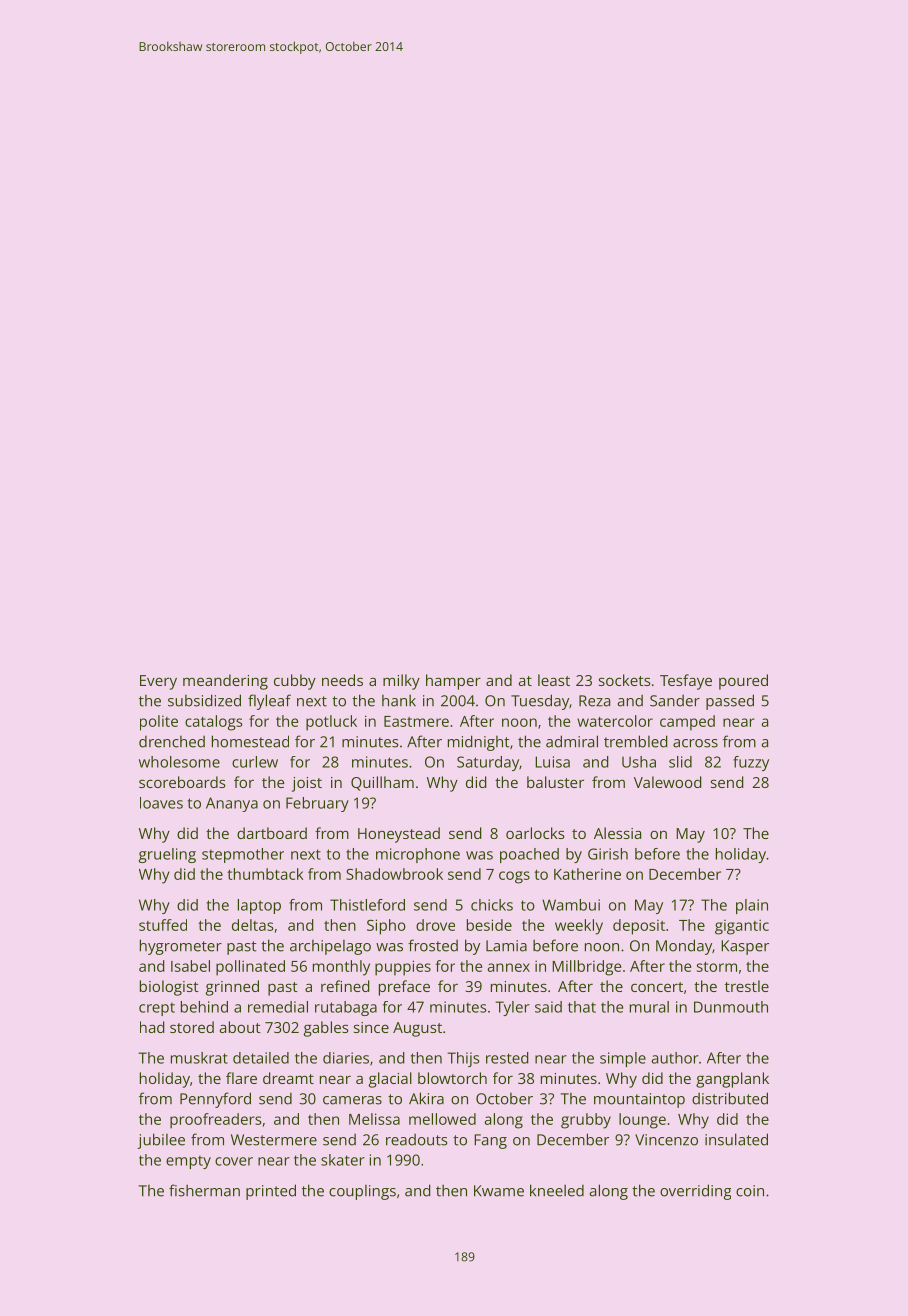  What do you see at coordinates (204, 1190) in the page?
I see `fisherman` at bounding box center [204, 1190].
